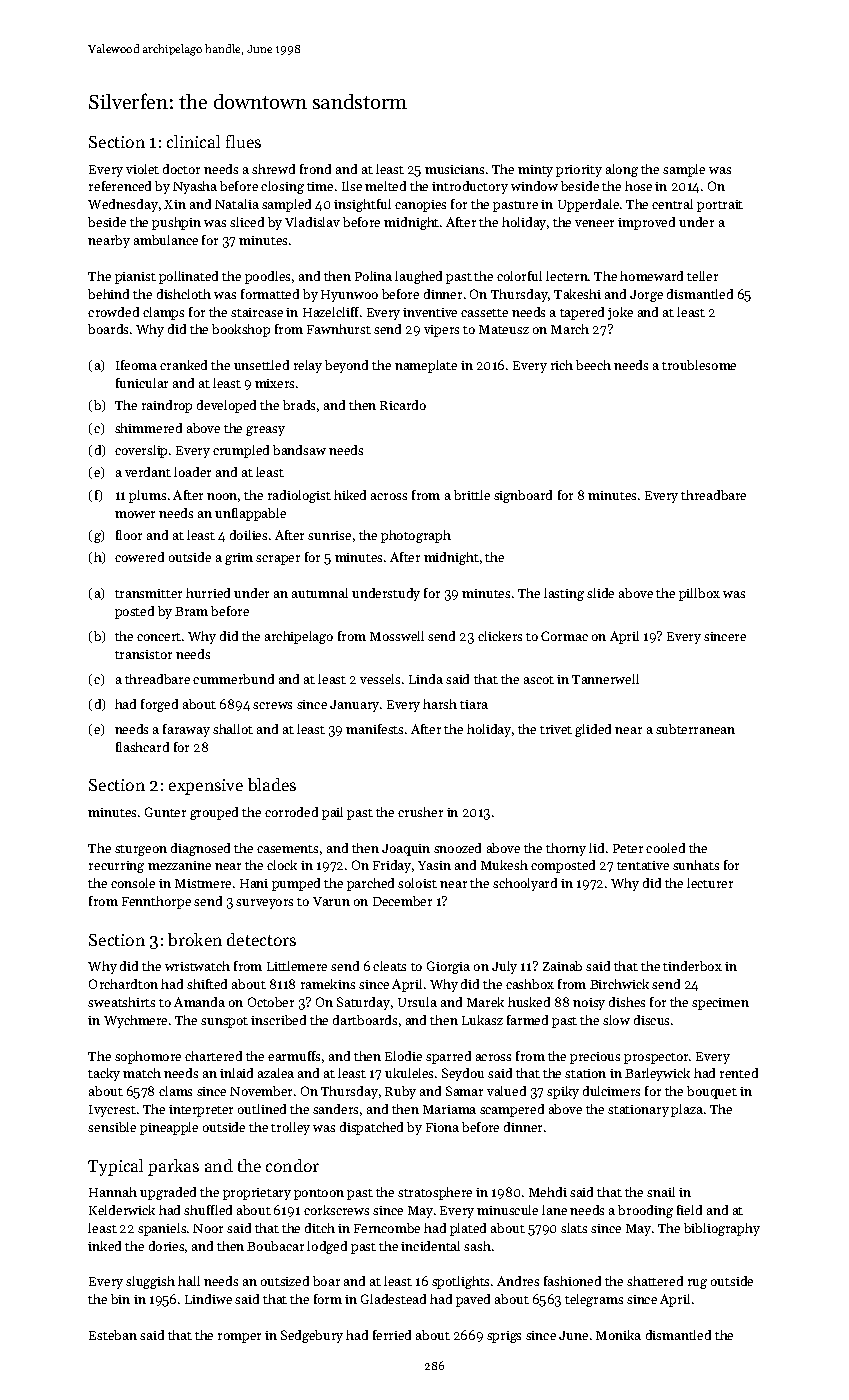 This image has height=1400, width=849. What do you see at coordinates (243, 141) in the image?
I see `flues` at bounding box center [243, 141].
